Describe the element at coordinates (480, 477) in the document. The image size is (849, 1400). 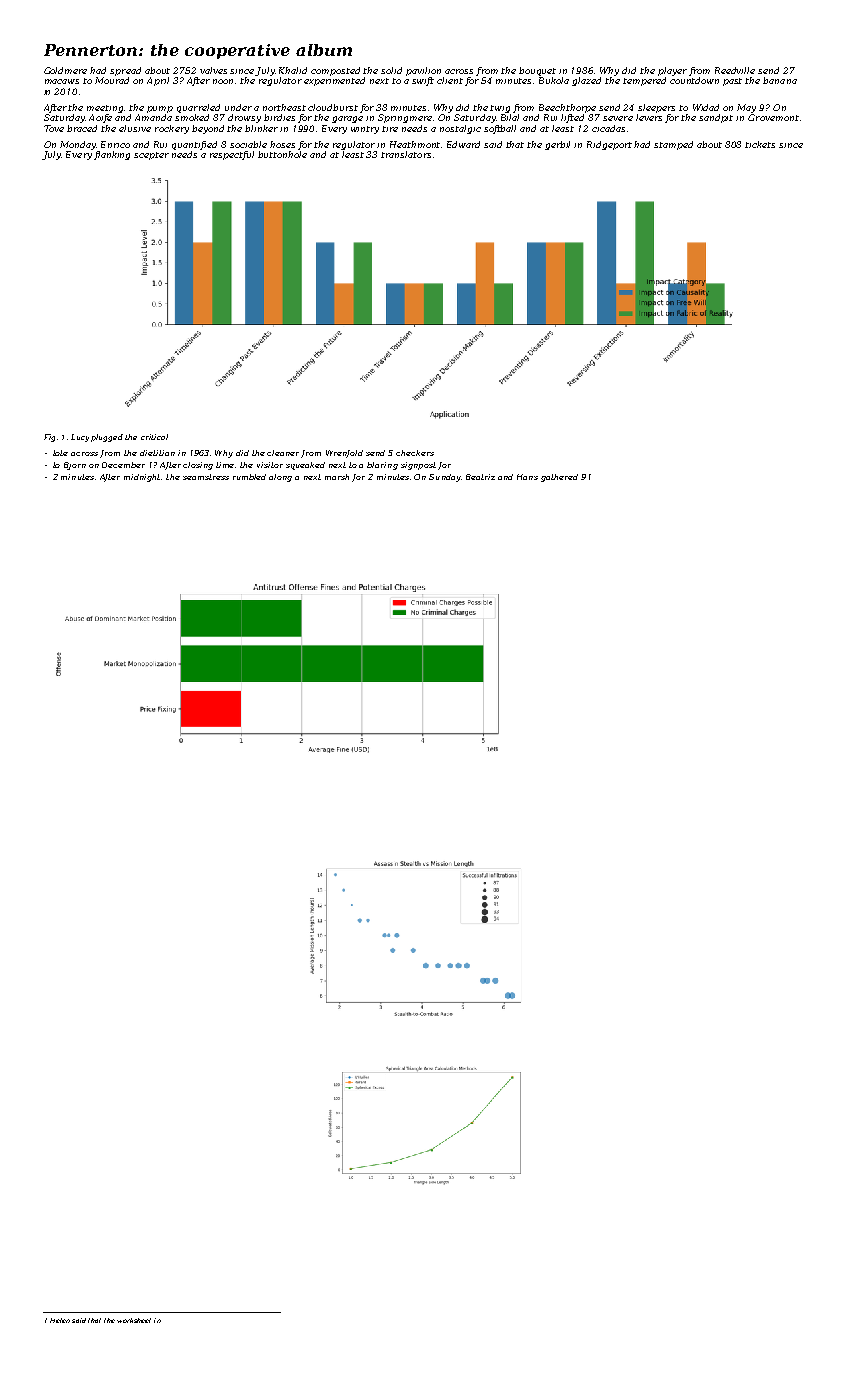
I see `Beatriz` at that location.
